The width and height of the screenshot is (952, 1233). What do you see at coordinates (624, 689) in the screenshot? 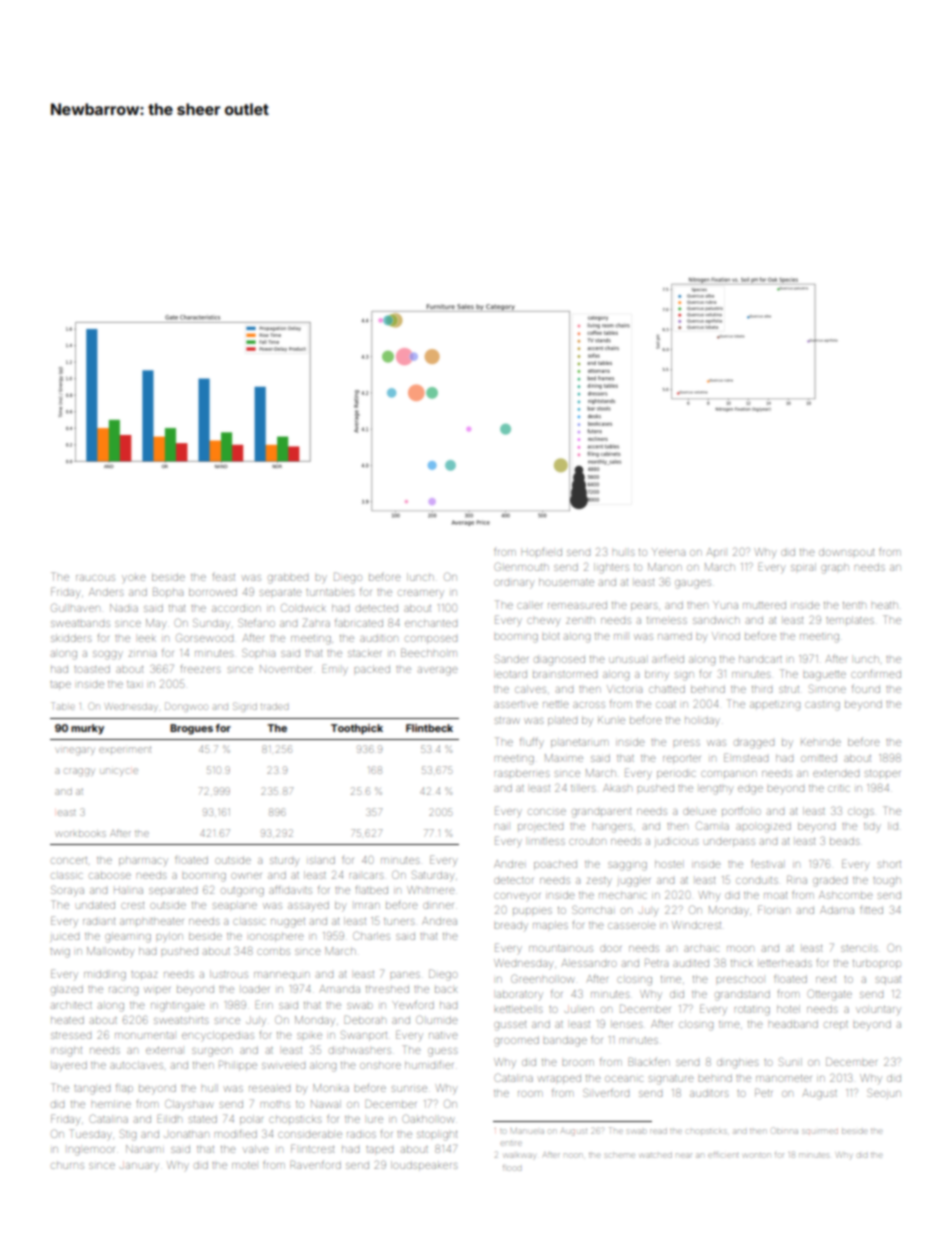
I see `Victoria` at bounding box center [624, 689].
